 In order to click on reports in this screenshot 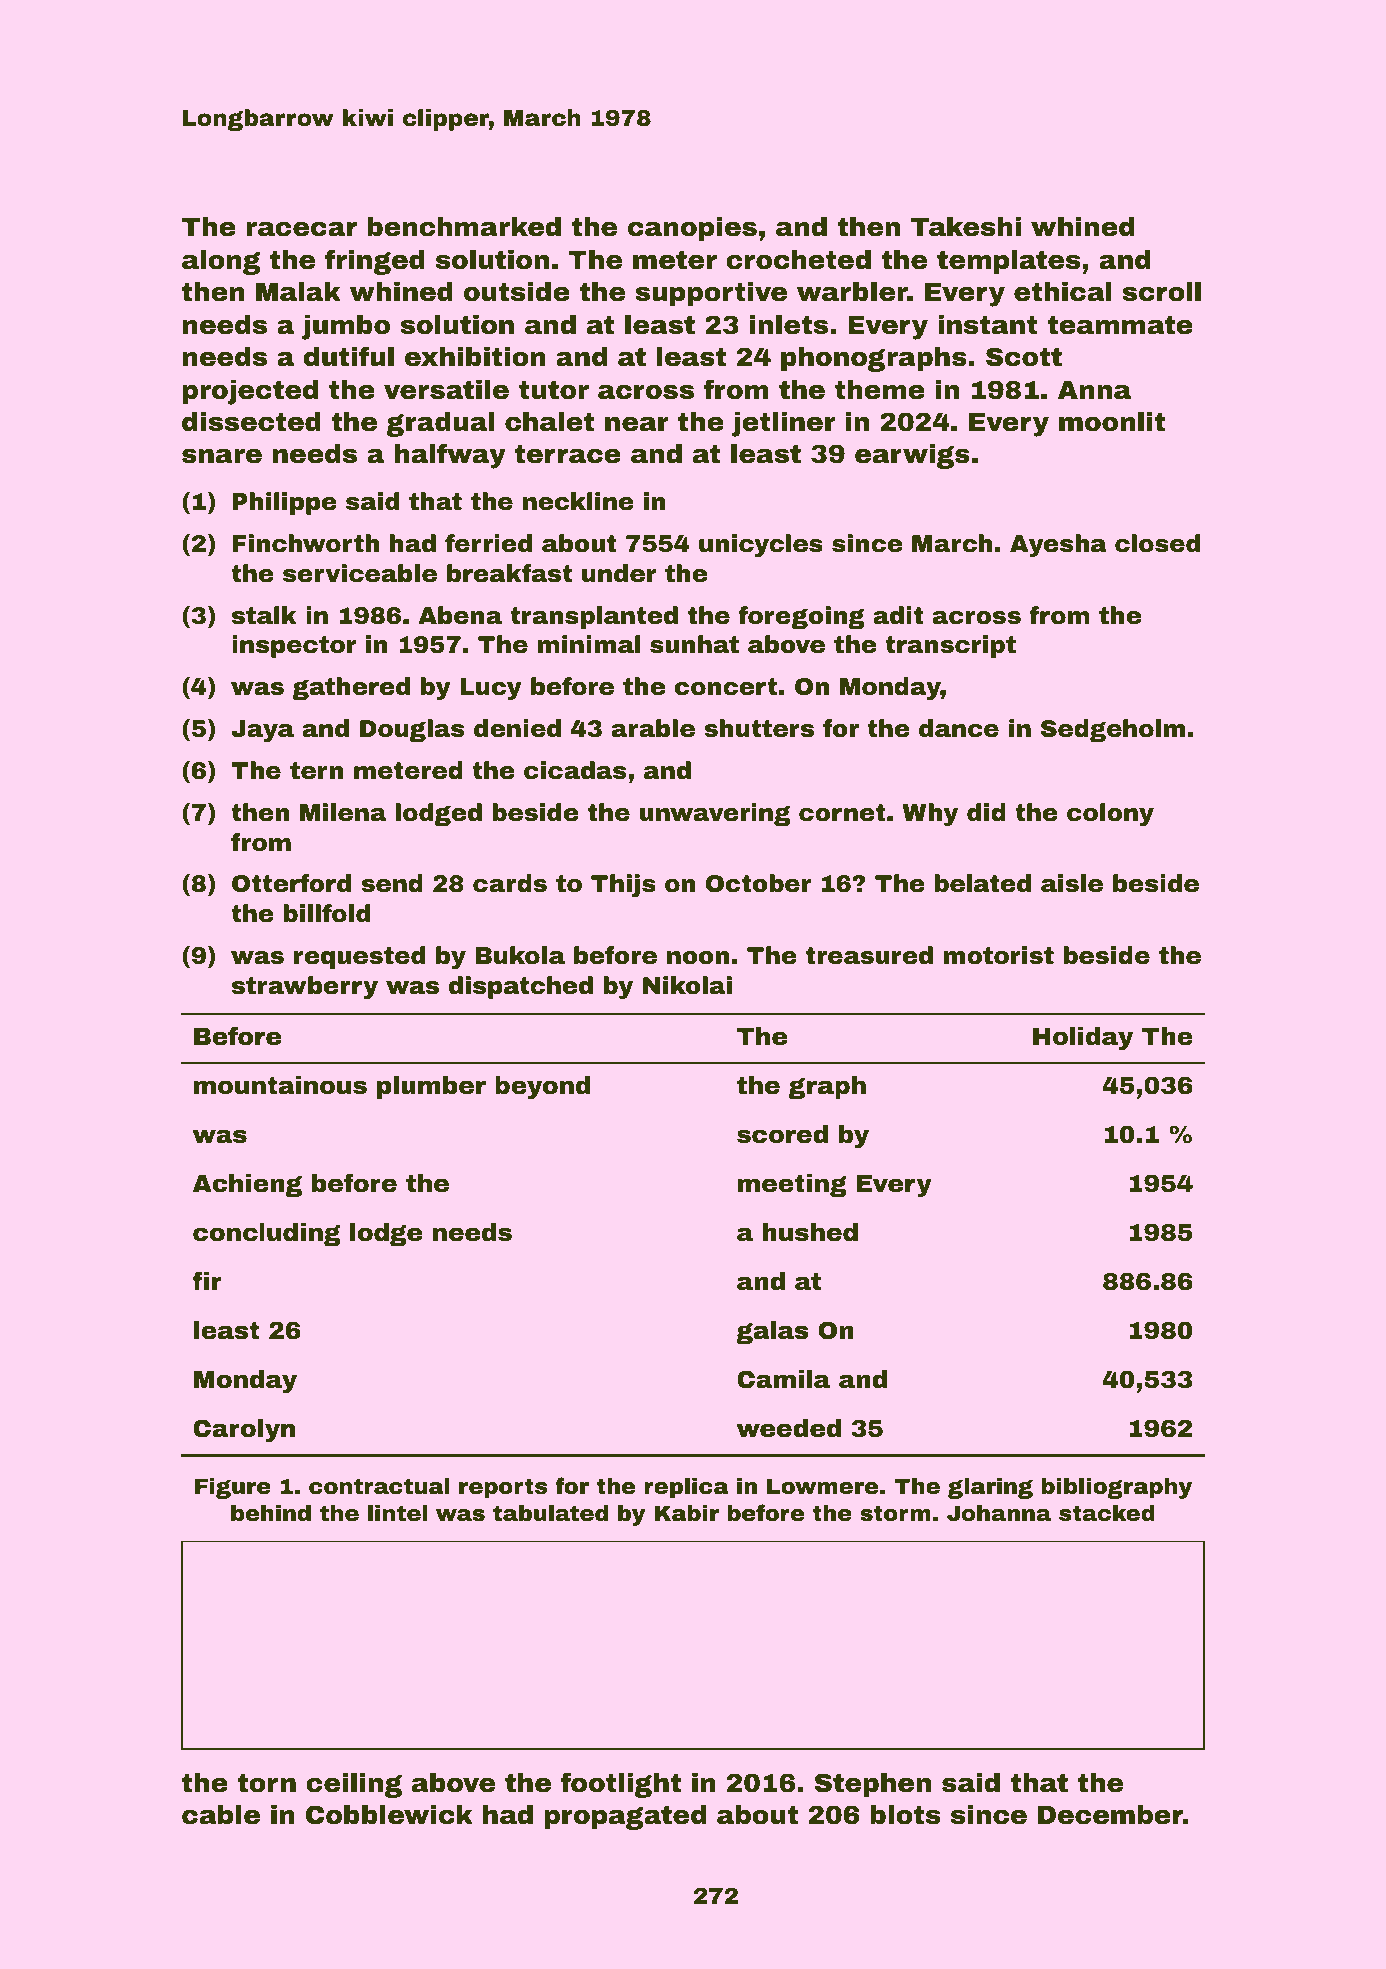, I will do `click(503, 1488)`.
